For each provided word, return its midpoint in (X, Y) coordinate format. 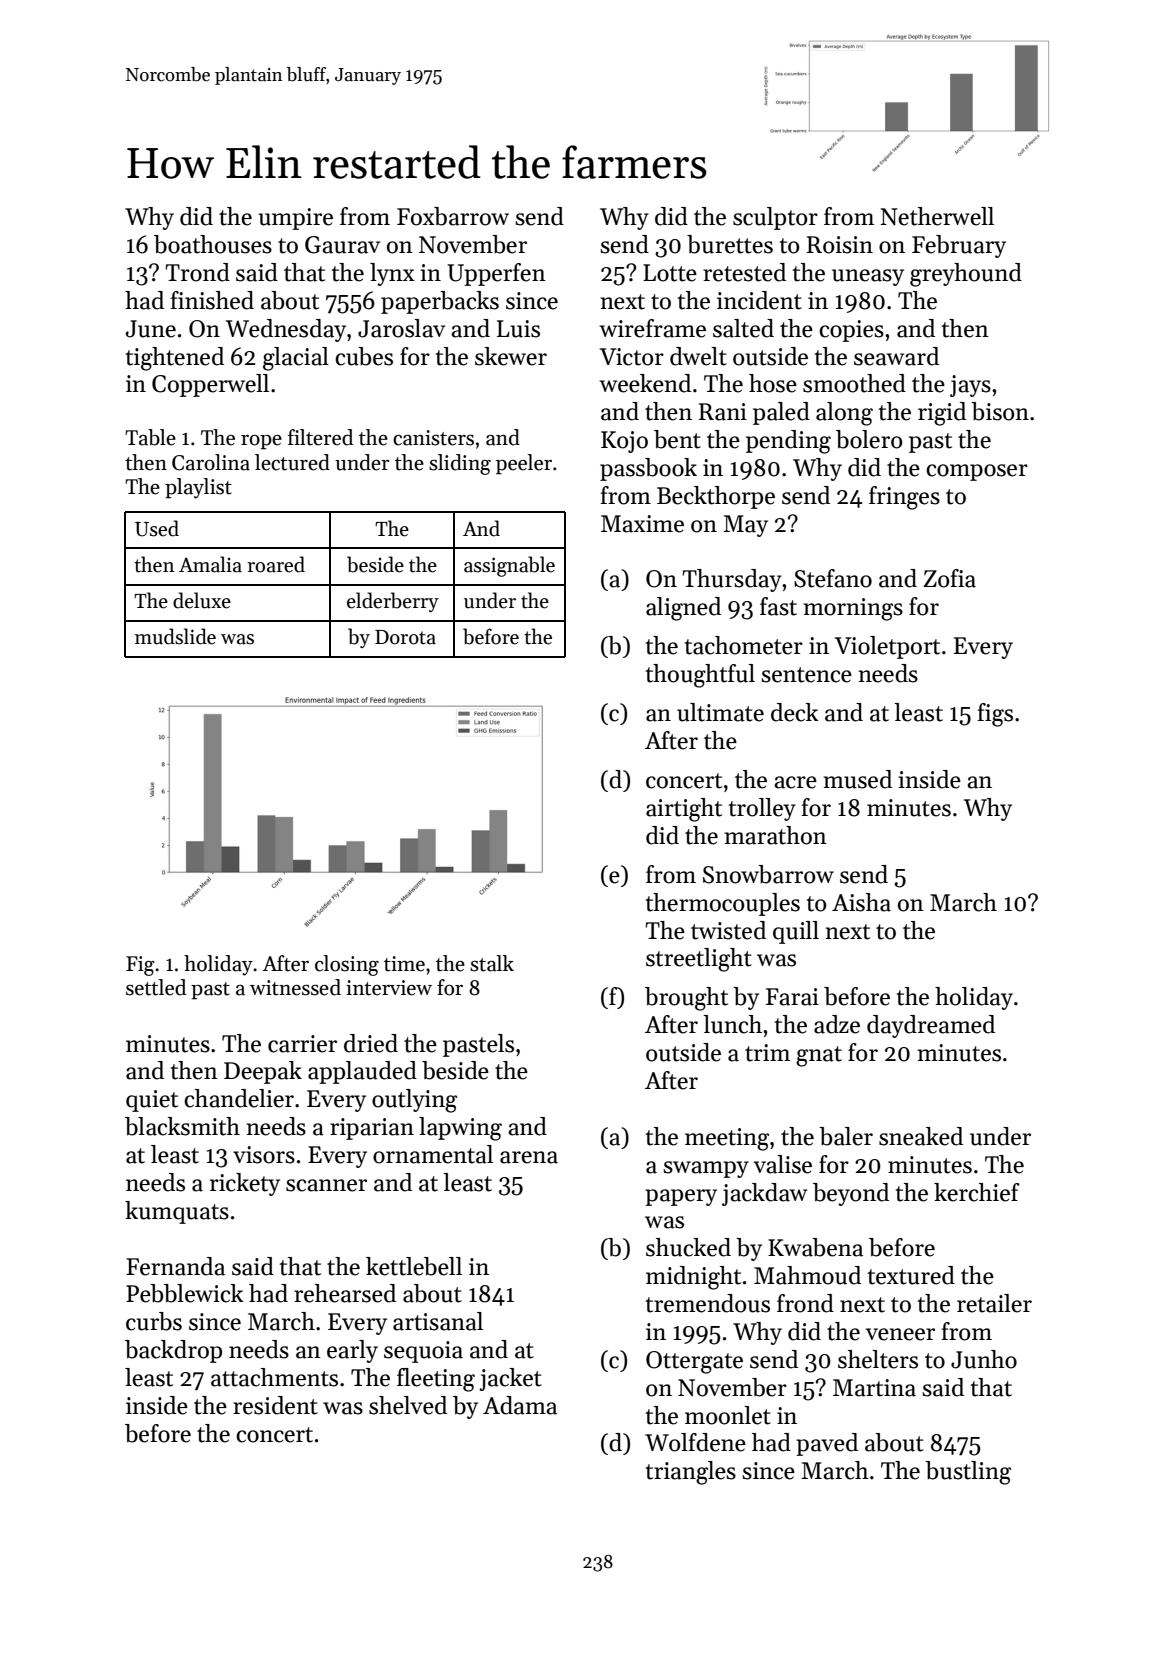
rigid (942, 414)
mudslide (175, 636)
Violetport (887, 647)
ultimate (720, 712)
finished (212, 300)
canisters (433, 438)
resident (275, 1405)
